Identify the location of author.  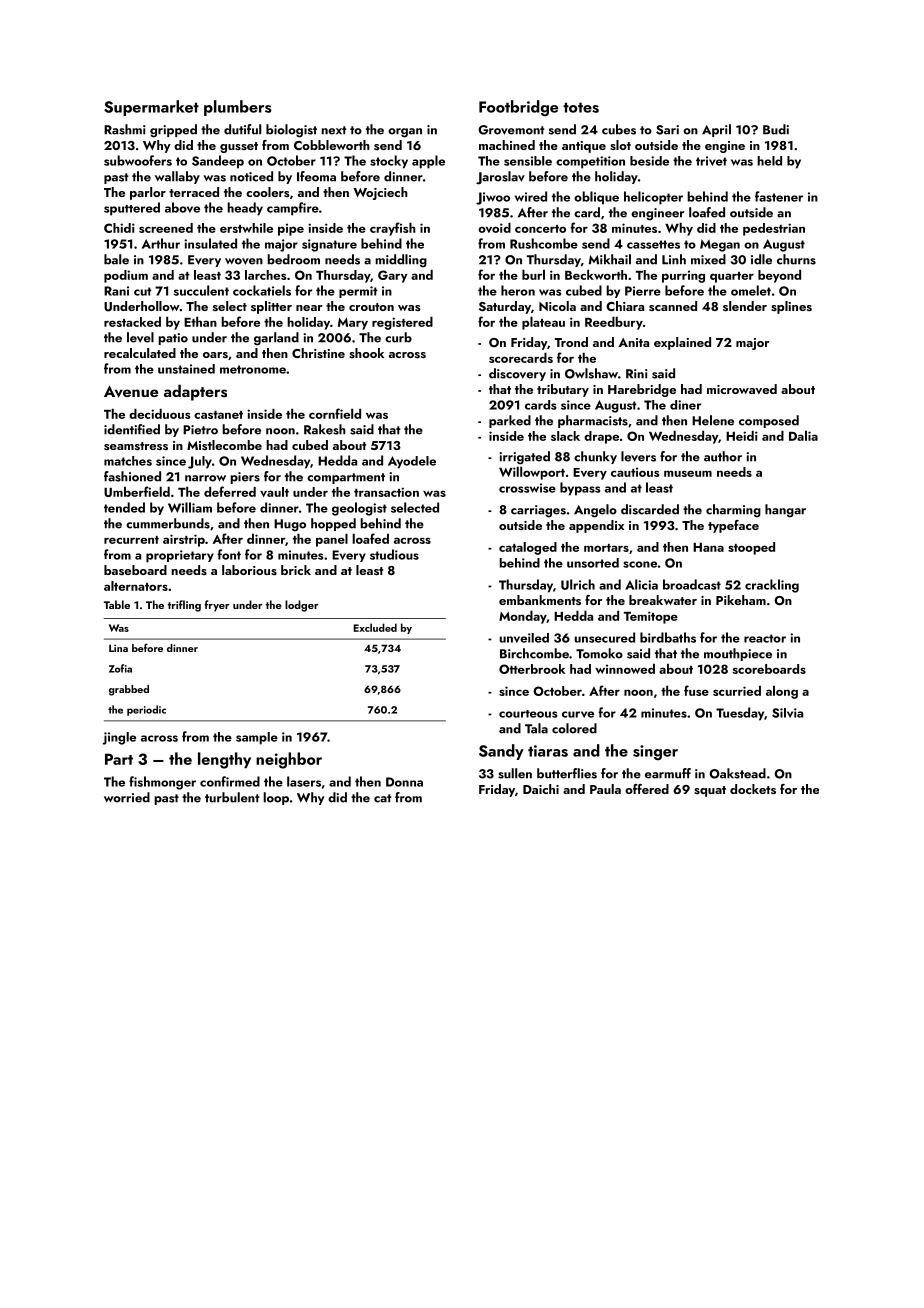
(723, 456).
